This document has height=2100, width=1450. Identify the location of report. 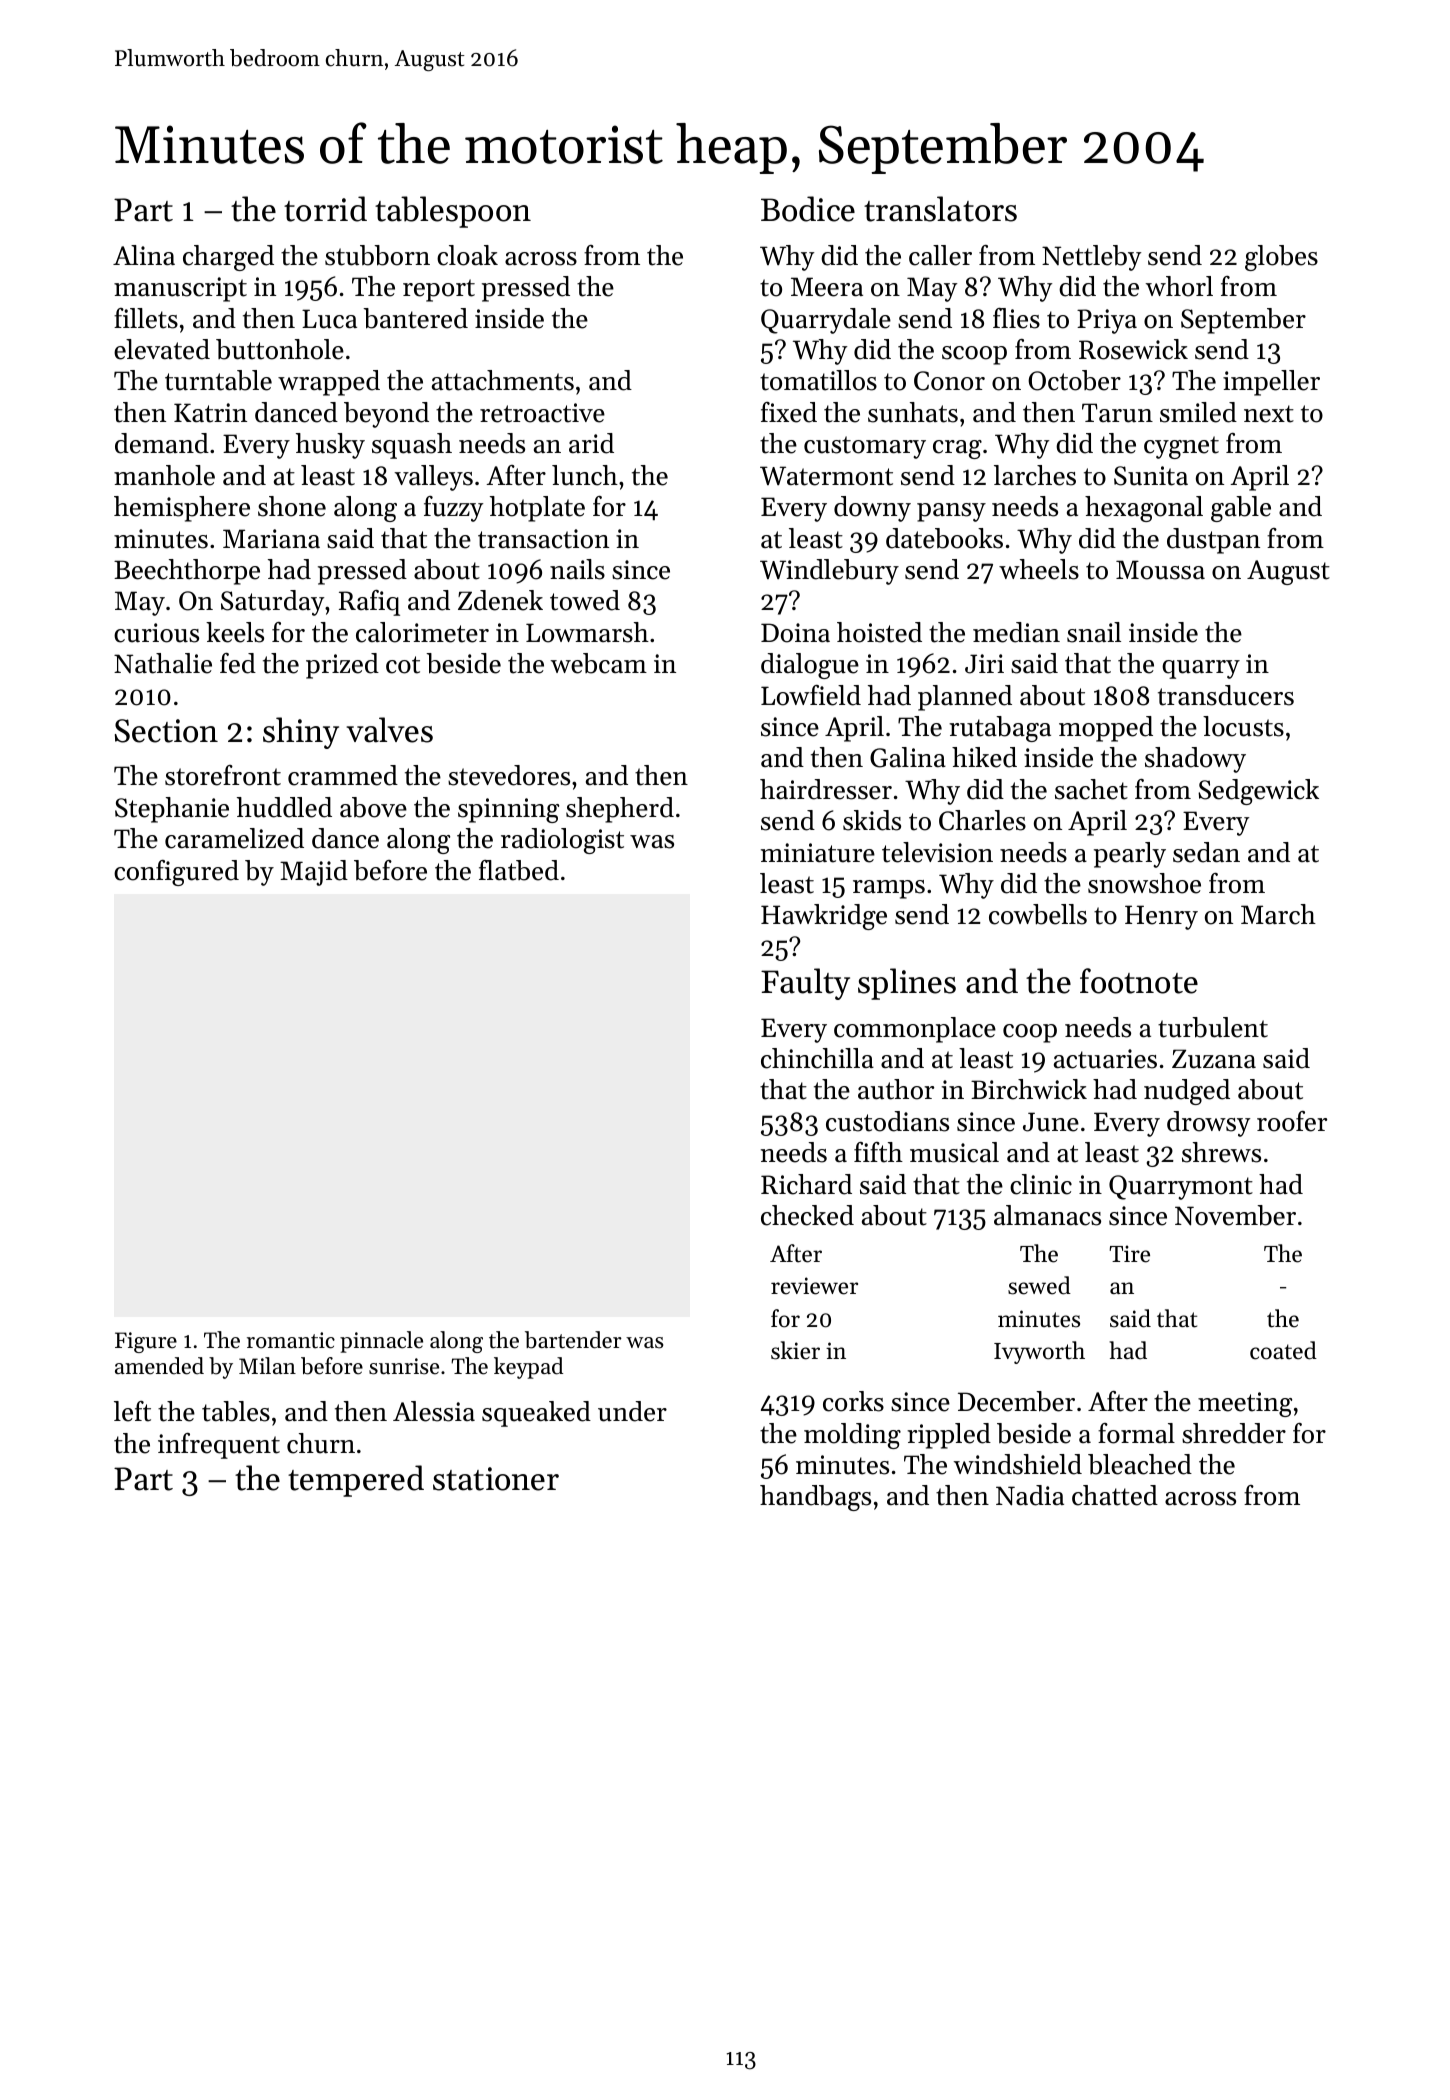
(439, 290).
